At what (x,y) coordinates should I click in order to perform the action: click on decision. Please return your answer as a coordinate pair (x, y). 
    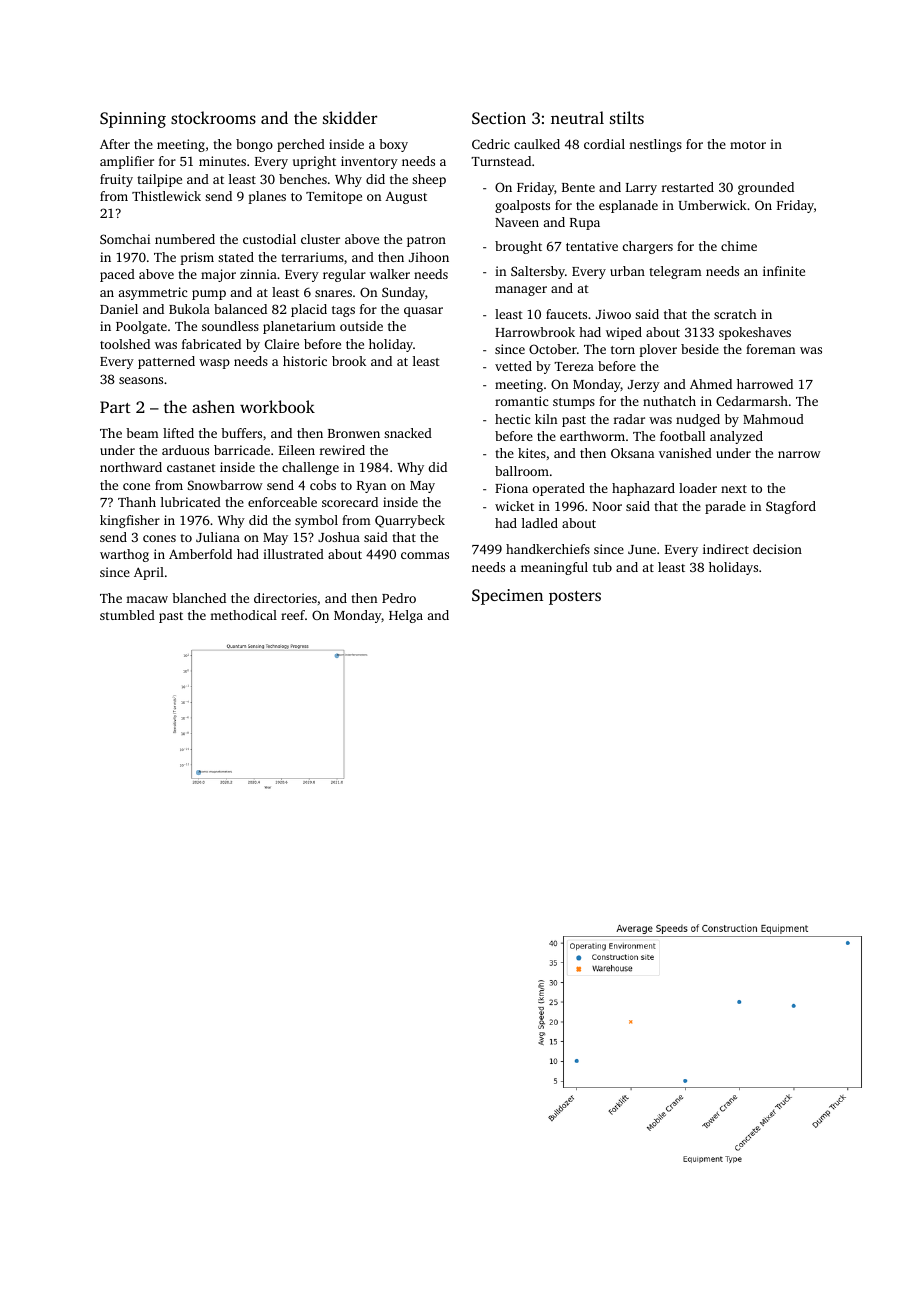
    Looking at the image, I should click on (777, 549).
